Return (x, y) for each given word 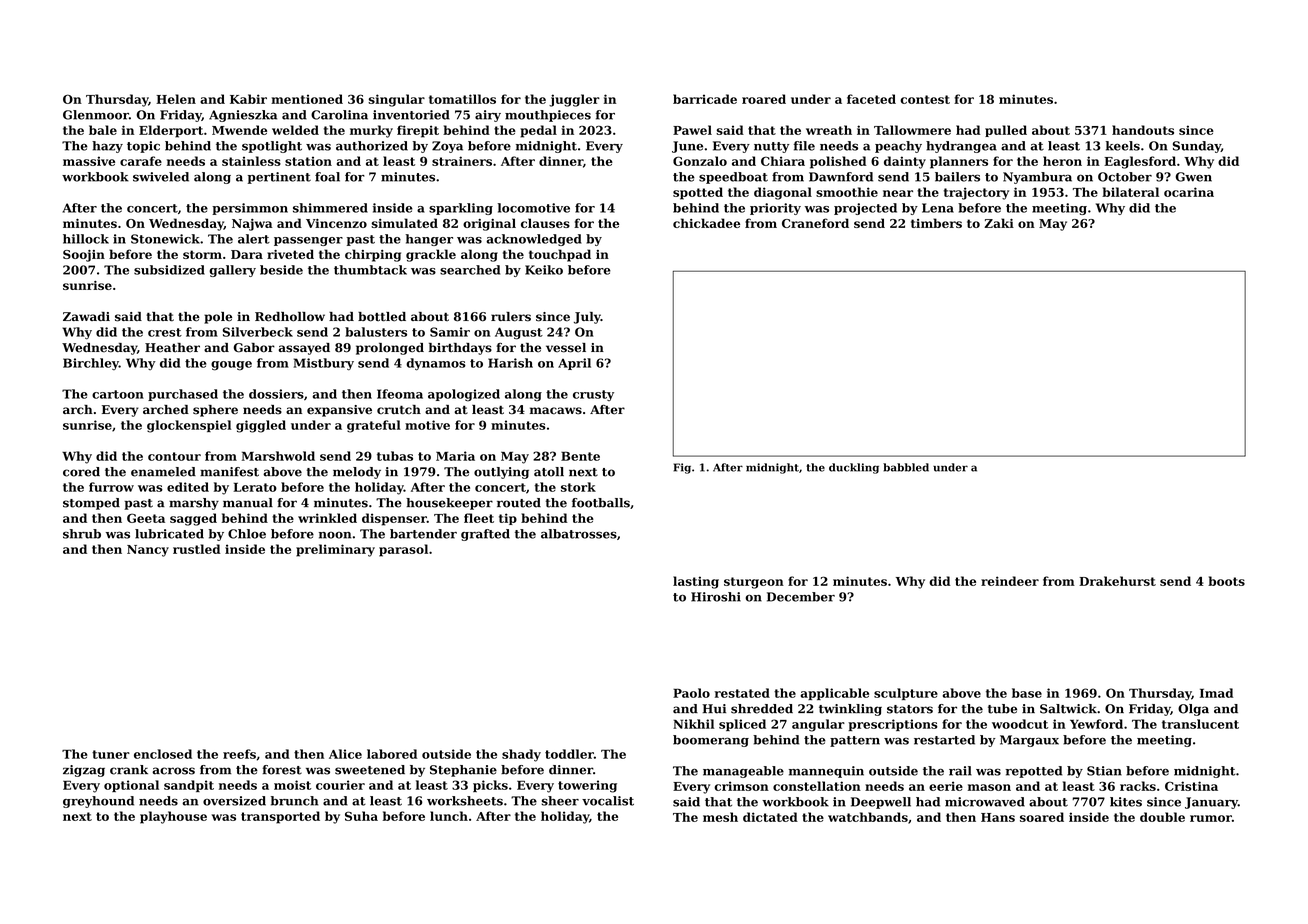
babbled (906, 467)
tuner (111, 754)
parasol (403, 550)
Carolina (339, 115)
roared (764, 99)
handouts (1143, 130)
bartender (423, 534)
